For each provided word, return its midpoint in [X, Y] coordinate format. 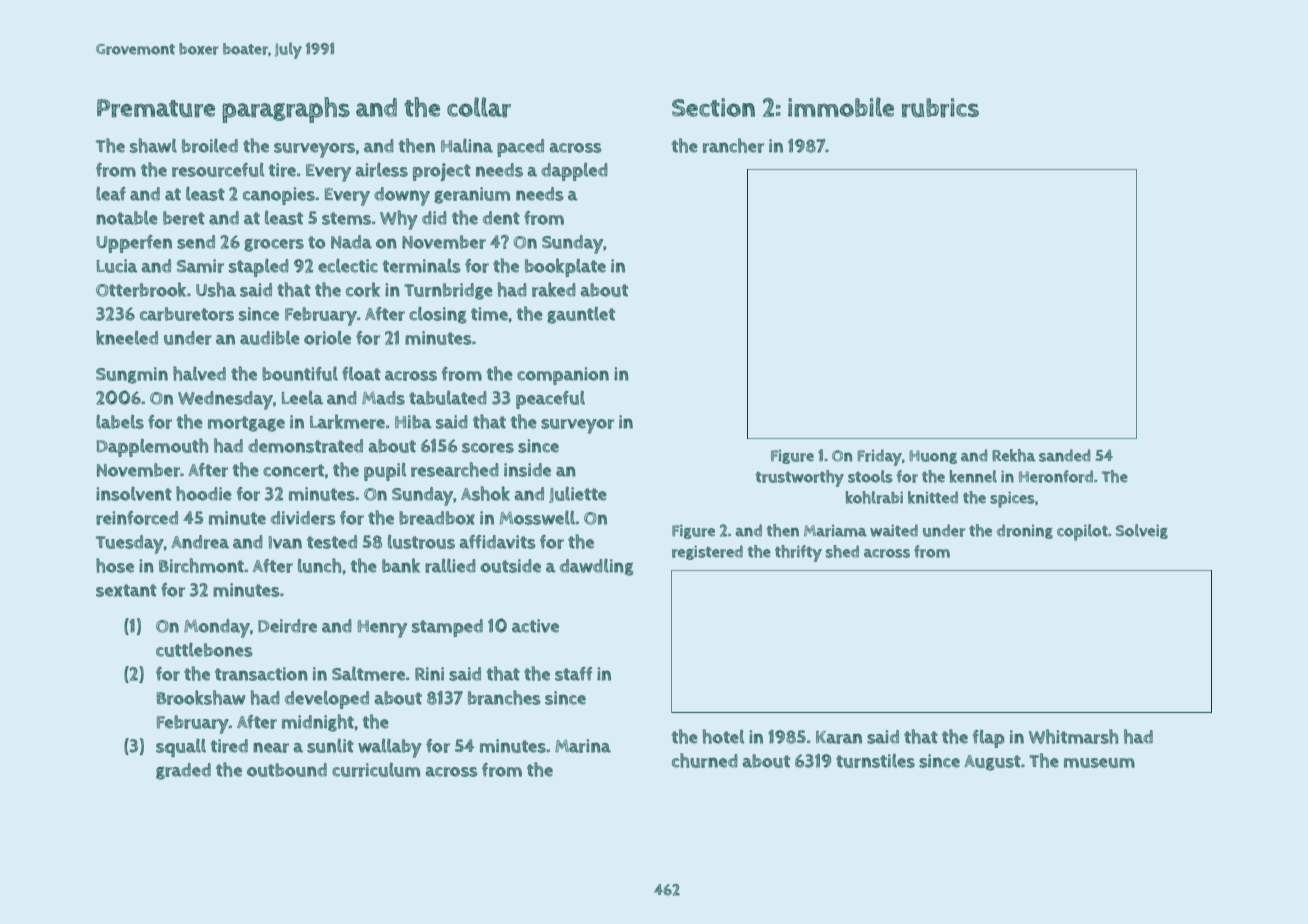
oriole [327, 338]
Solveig [1142, 531]
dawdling [597, 567]
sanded [1064, 455]
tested [332, 542]
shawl [153, 145]
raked [554, 289]
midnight [318, 723]
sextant [126, 590]
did [434, 218]
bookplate [565, 267]
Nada [351, 242]
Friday [879, 457]
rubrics [940, 108]
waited [894, 530]
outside [510, 566]
